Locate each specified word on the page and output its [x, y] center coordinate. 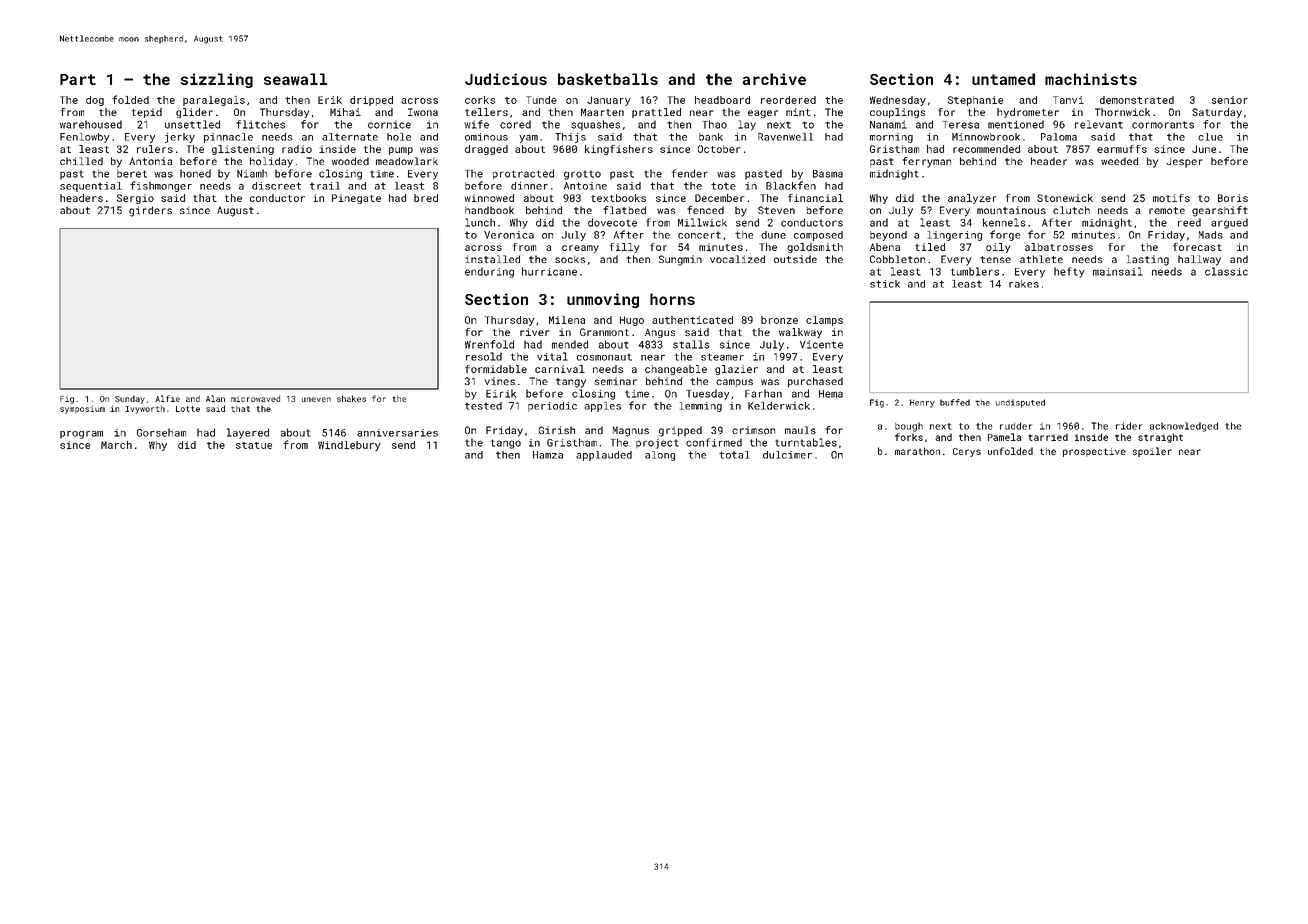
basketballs [608, 79]
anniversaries [397, 433]
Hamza [548, 455]
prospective [1094, 452]
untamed [1003, 79]
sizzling [217, 80]
